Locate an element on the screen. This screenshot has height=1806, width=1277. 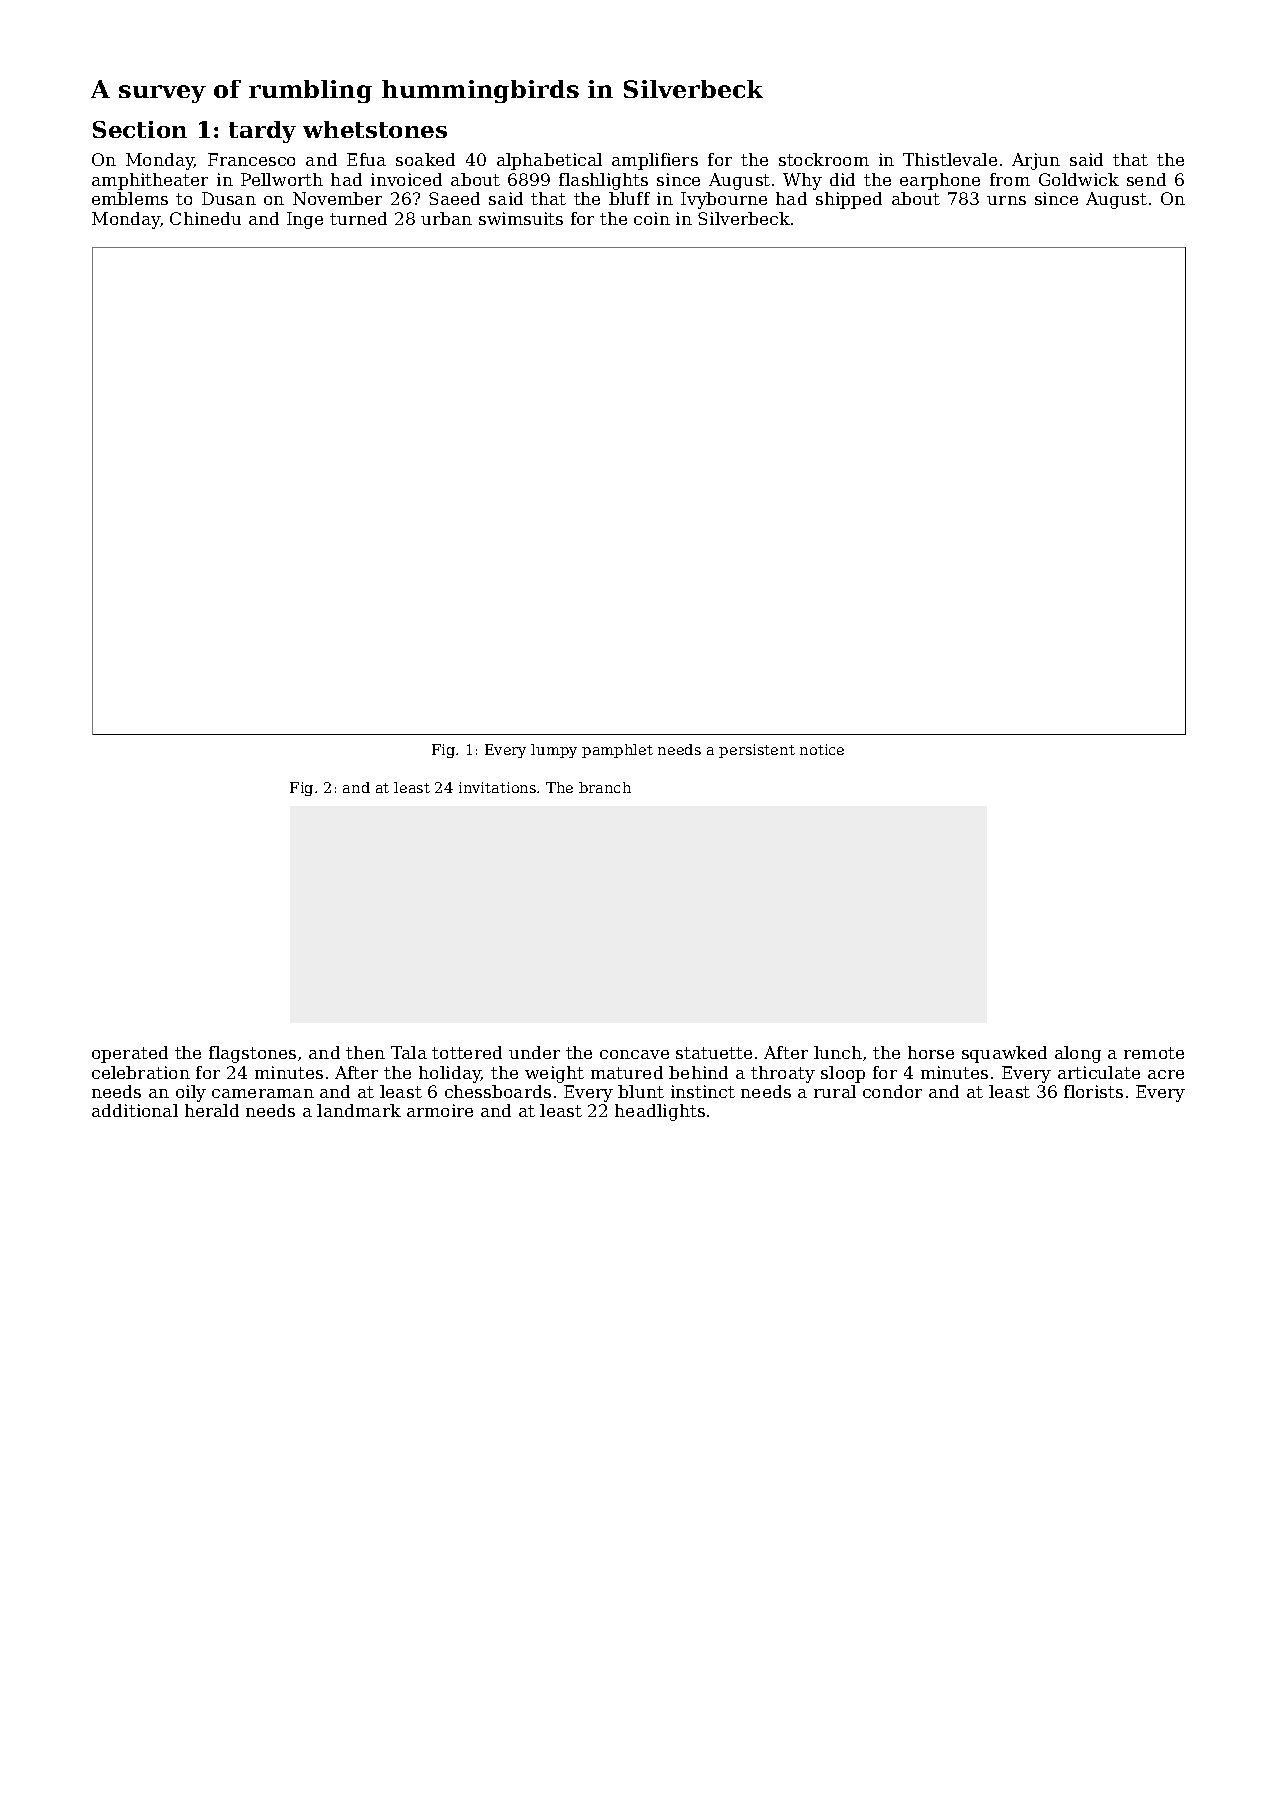
then is located at coordinates (365, 1052).
